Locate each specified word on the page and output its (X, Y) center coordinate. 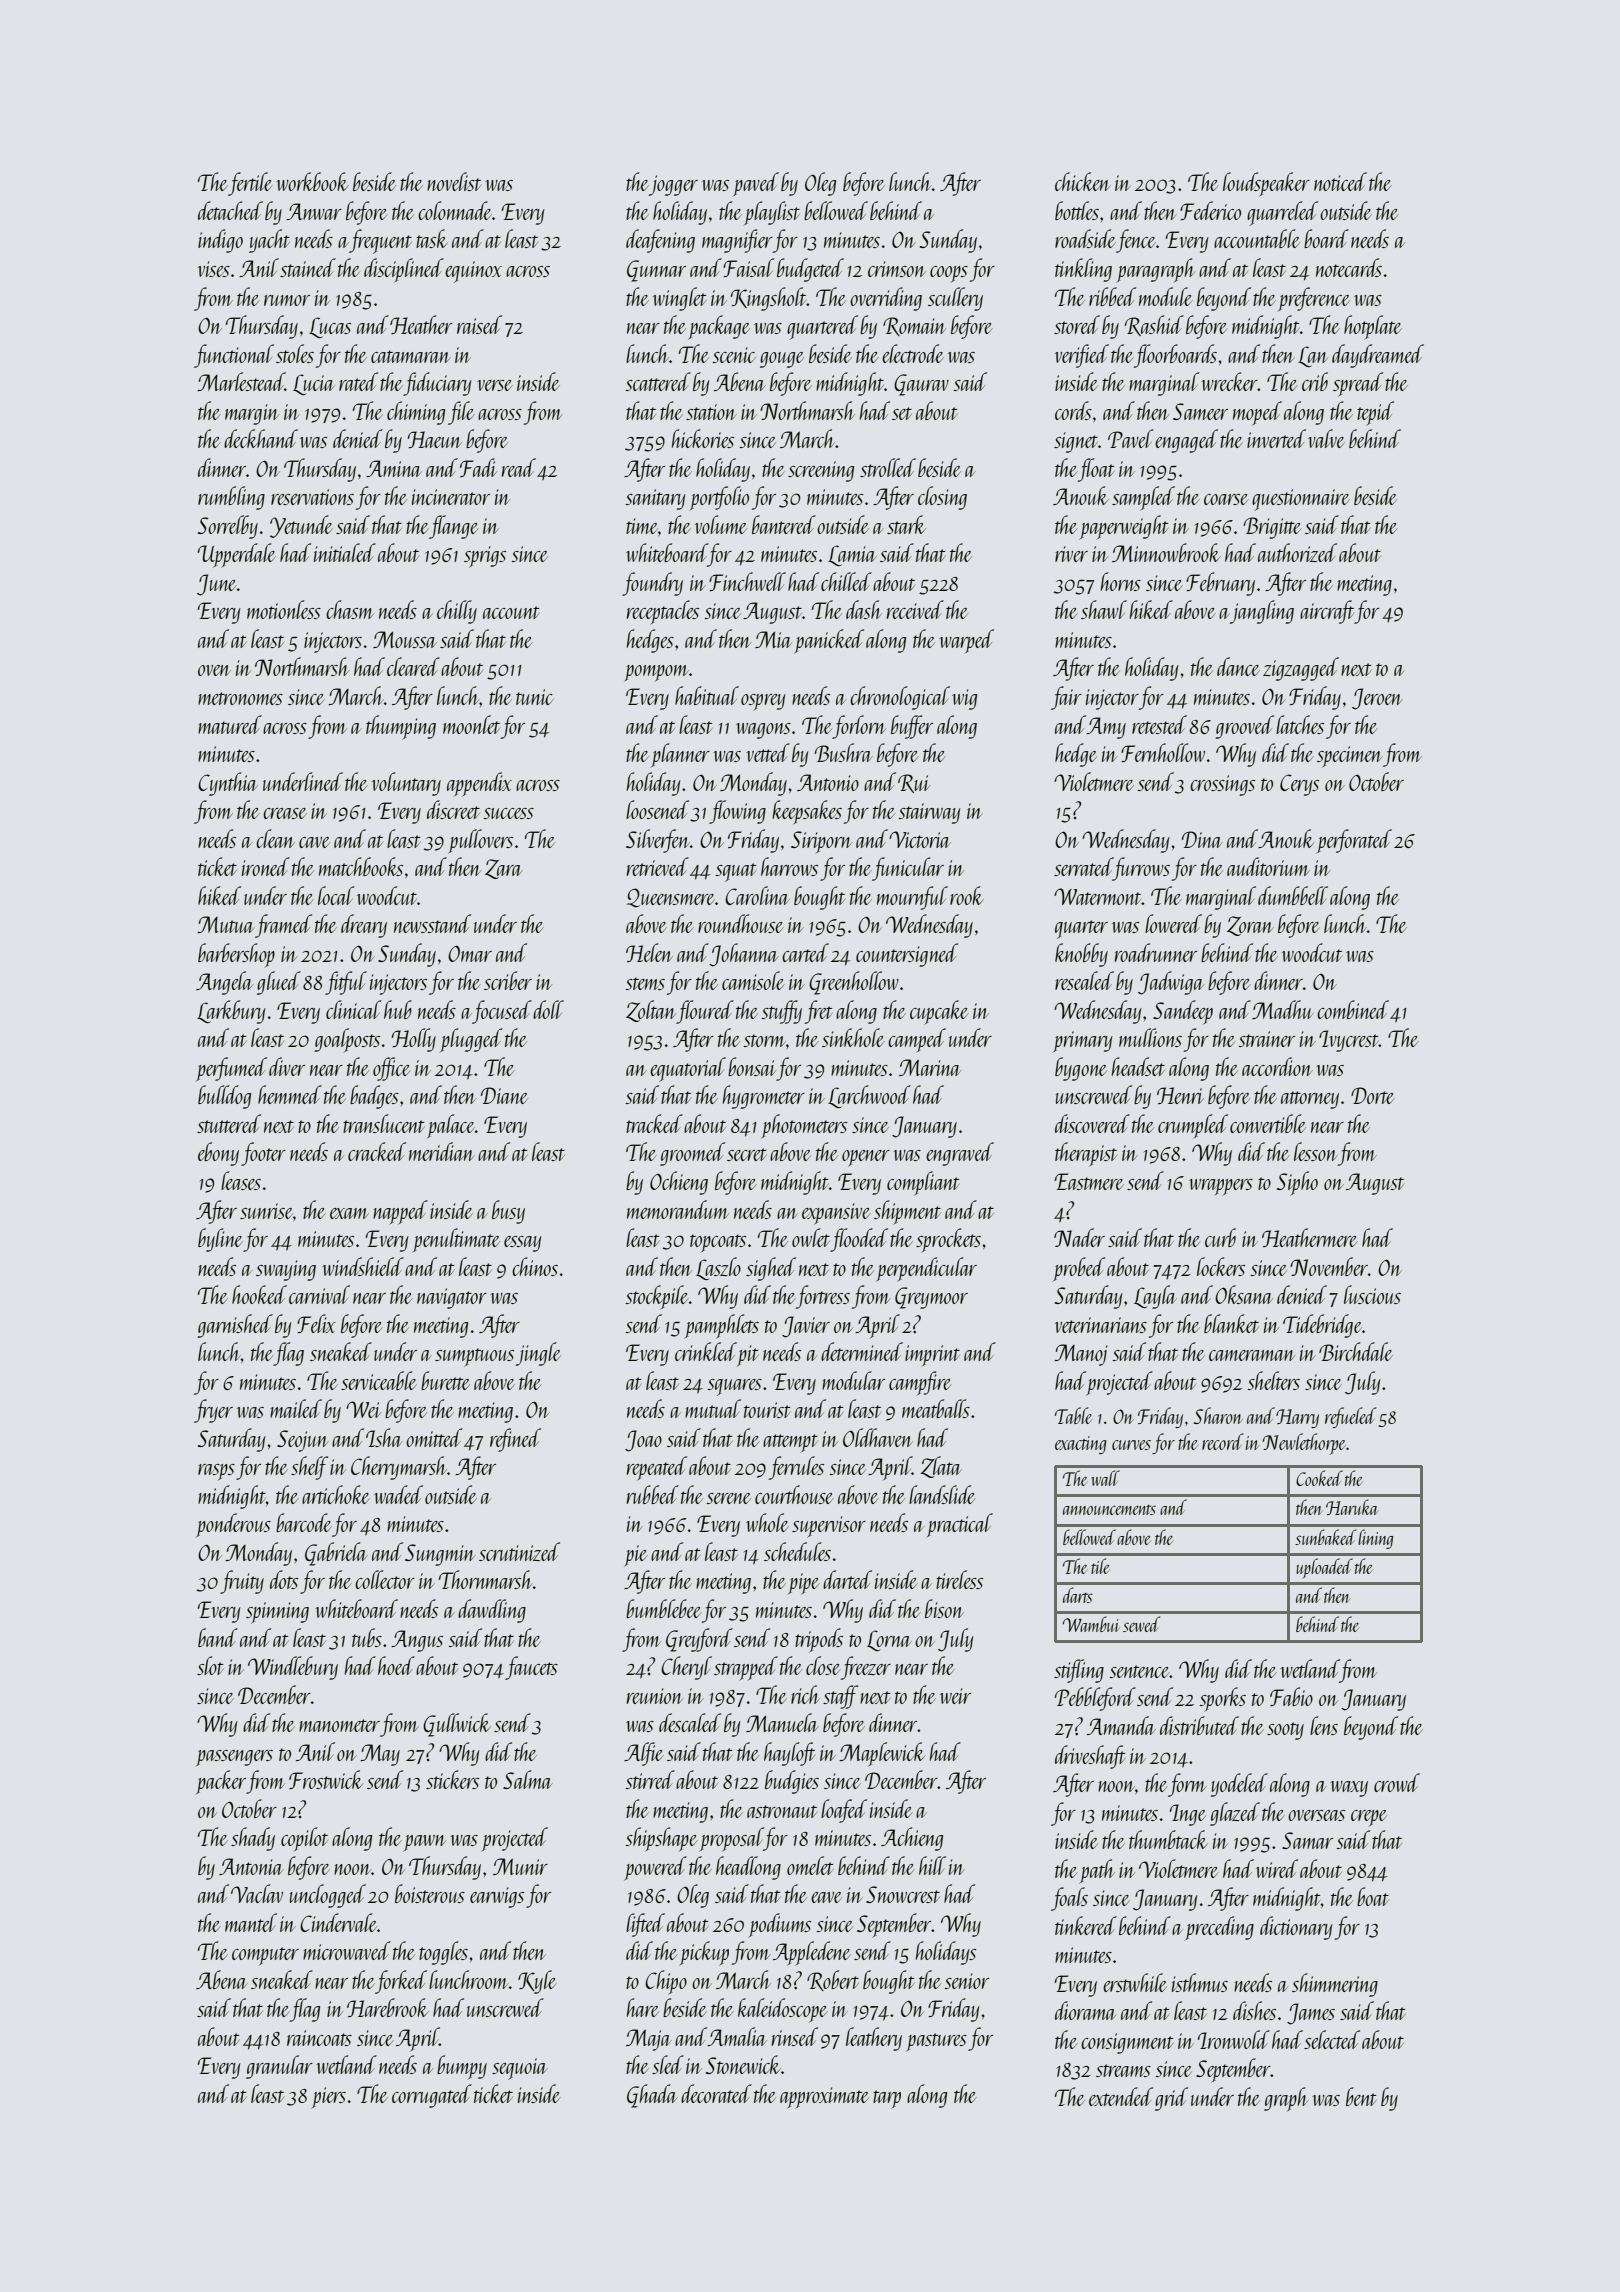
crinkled (706, 1351)
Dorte (1373, 1095)
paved (756, 184)
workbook (312, 181)
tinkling (1083, 270)
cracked (377, 1151)
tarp (887, 2099)
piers (328, 2098)
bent (1361, 2096)
